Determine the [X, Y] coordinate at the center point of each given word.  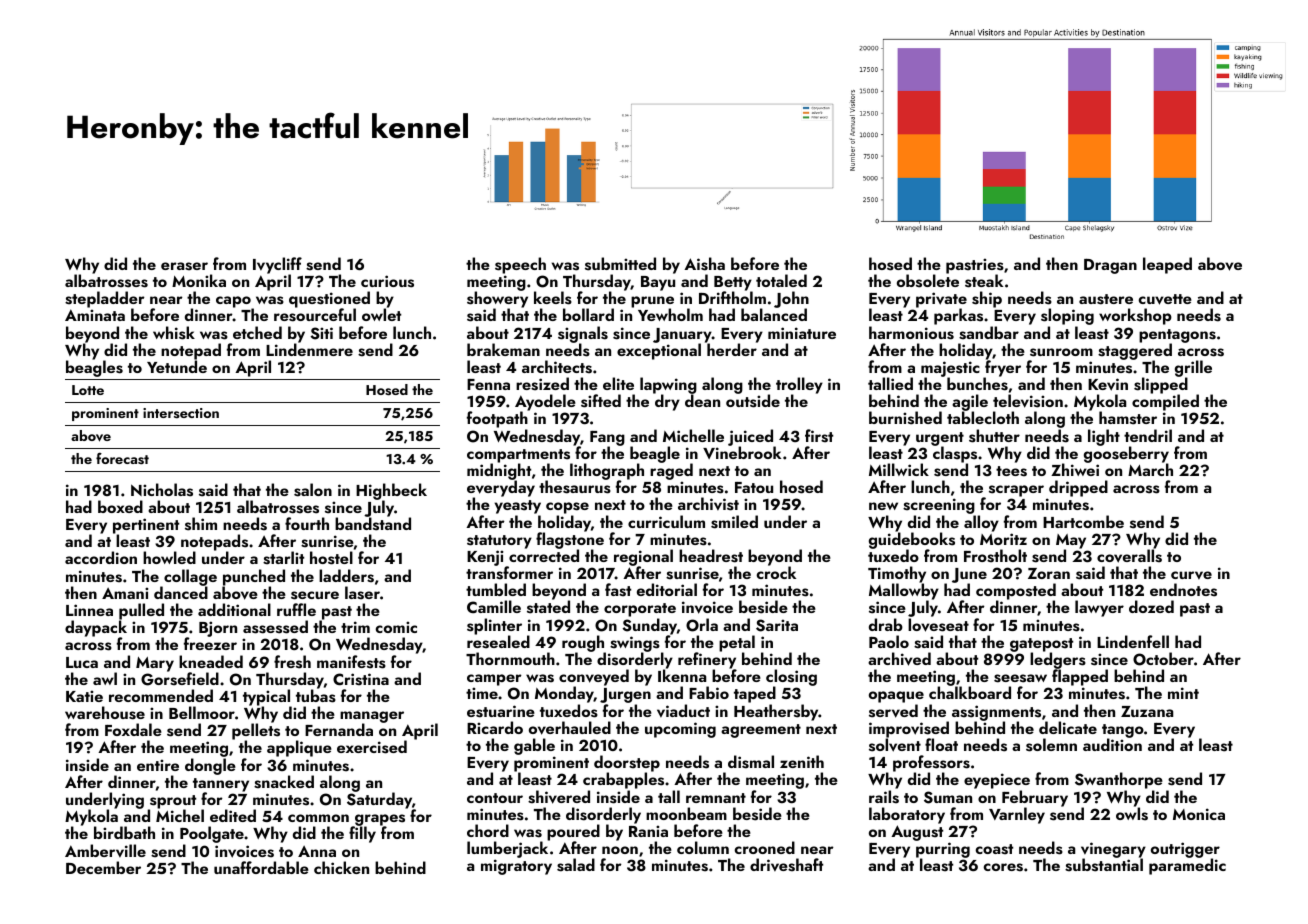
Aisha [704, 264]
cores [1003, 867]
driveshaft [786, 865]
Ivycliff [277, 265]
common [318, 818]
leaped [1167, 265]
